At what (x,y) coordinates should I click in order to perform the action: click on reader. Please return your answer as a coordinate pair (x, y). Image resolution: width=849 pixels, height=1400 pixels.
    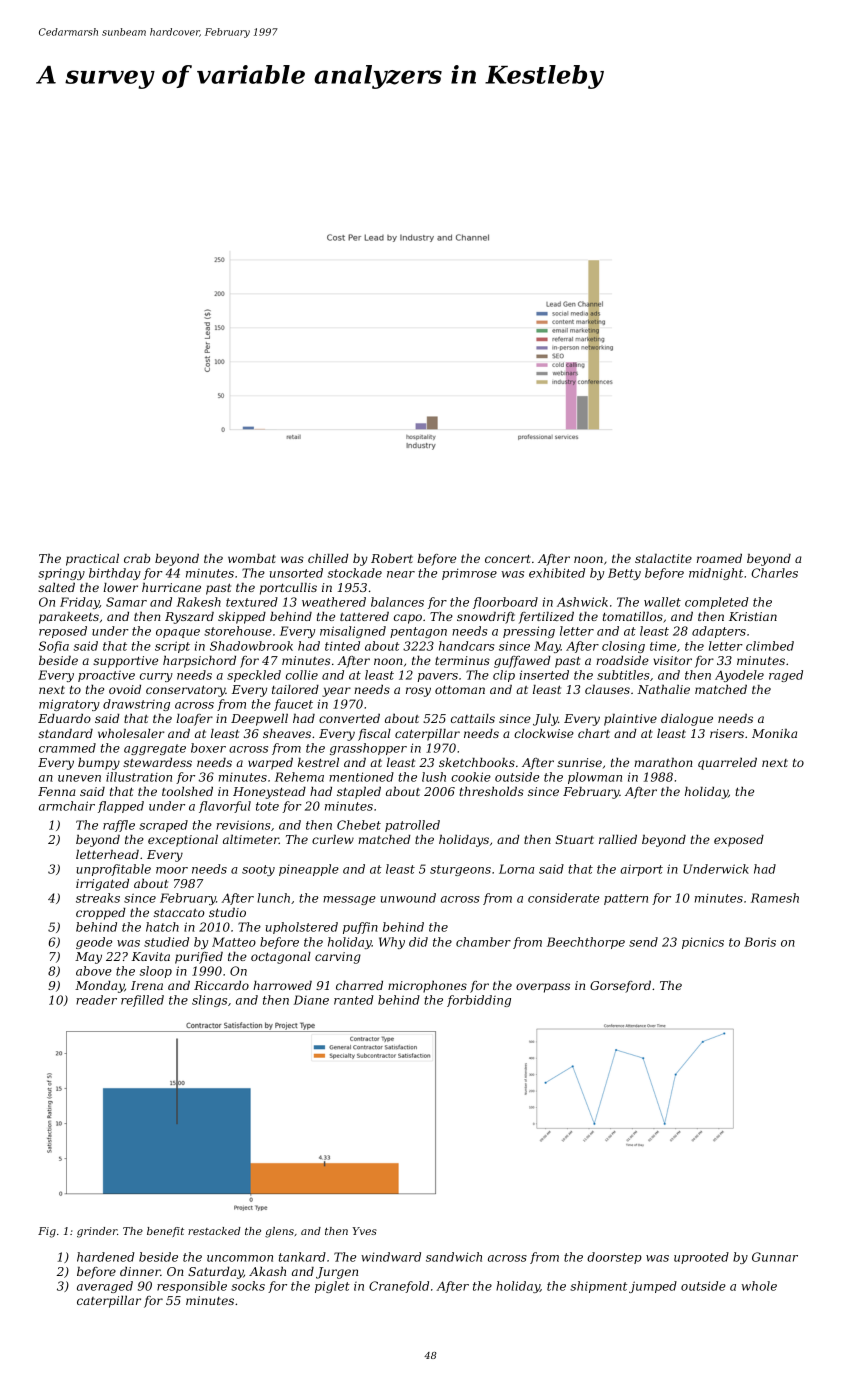
    Looking at the image, I should click on (96, 1000).
